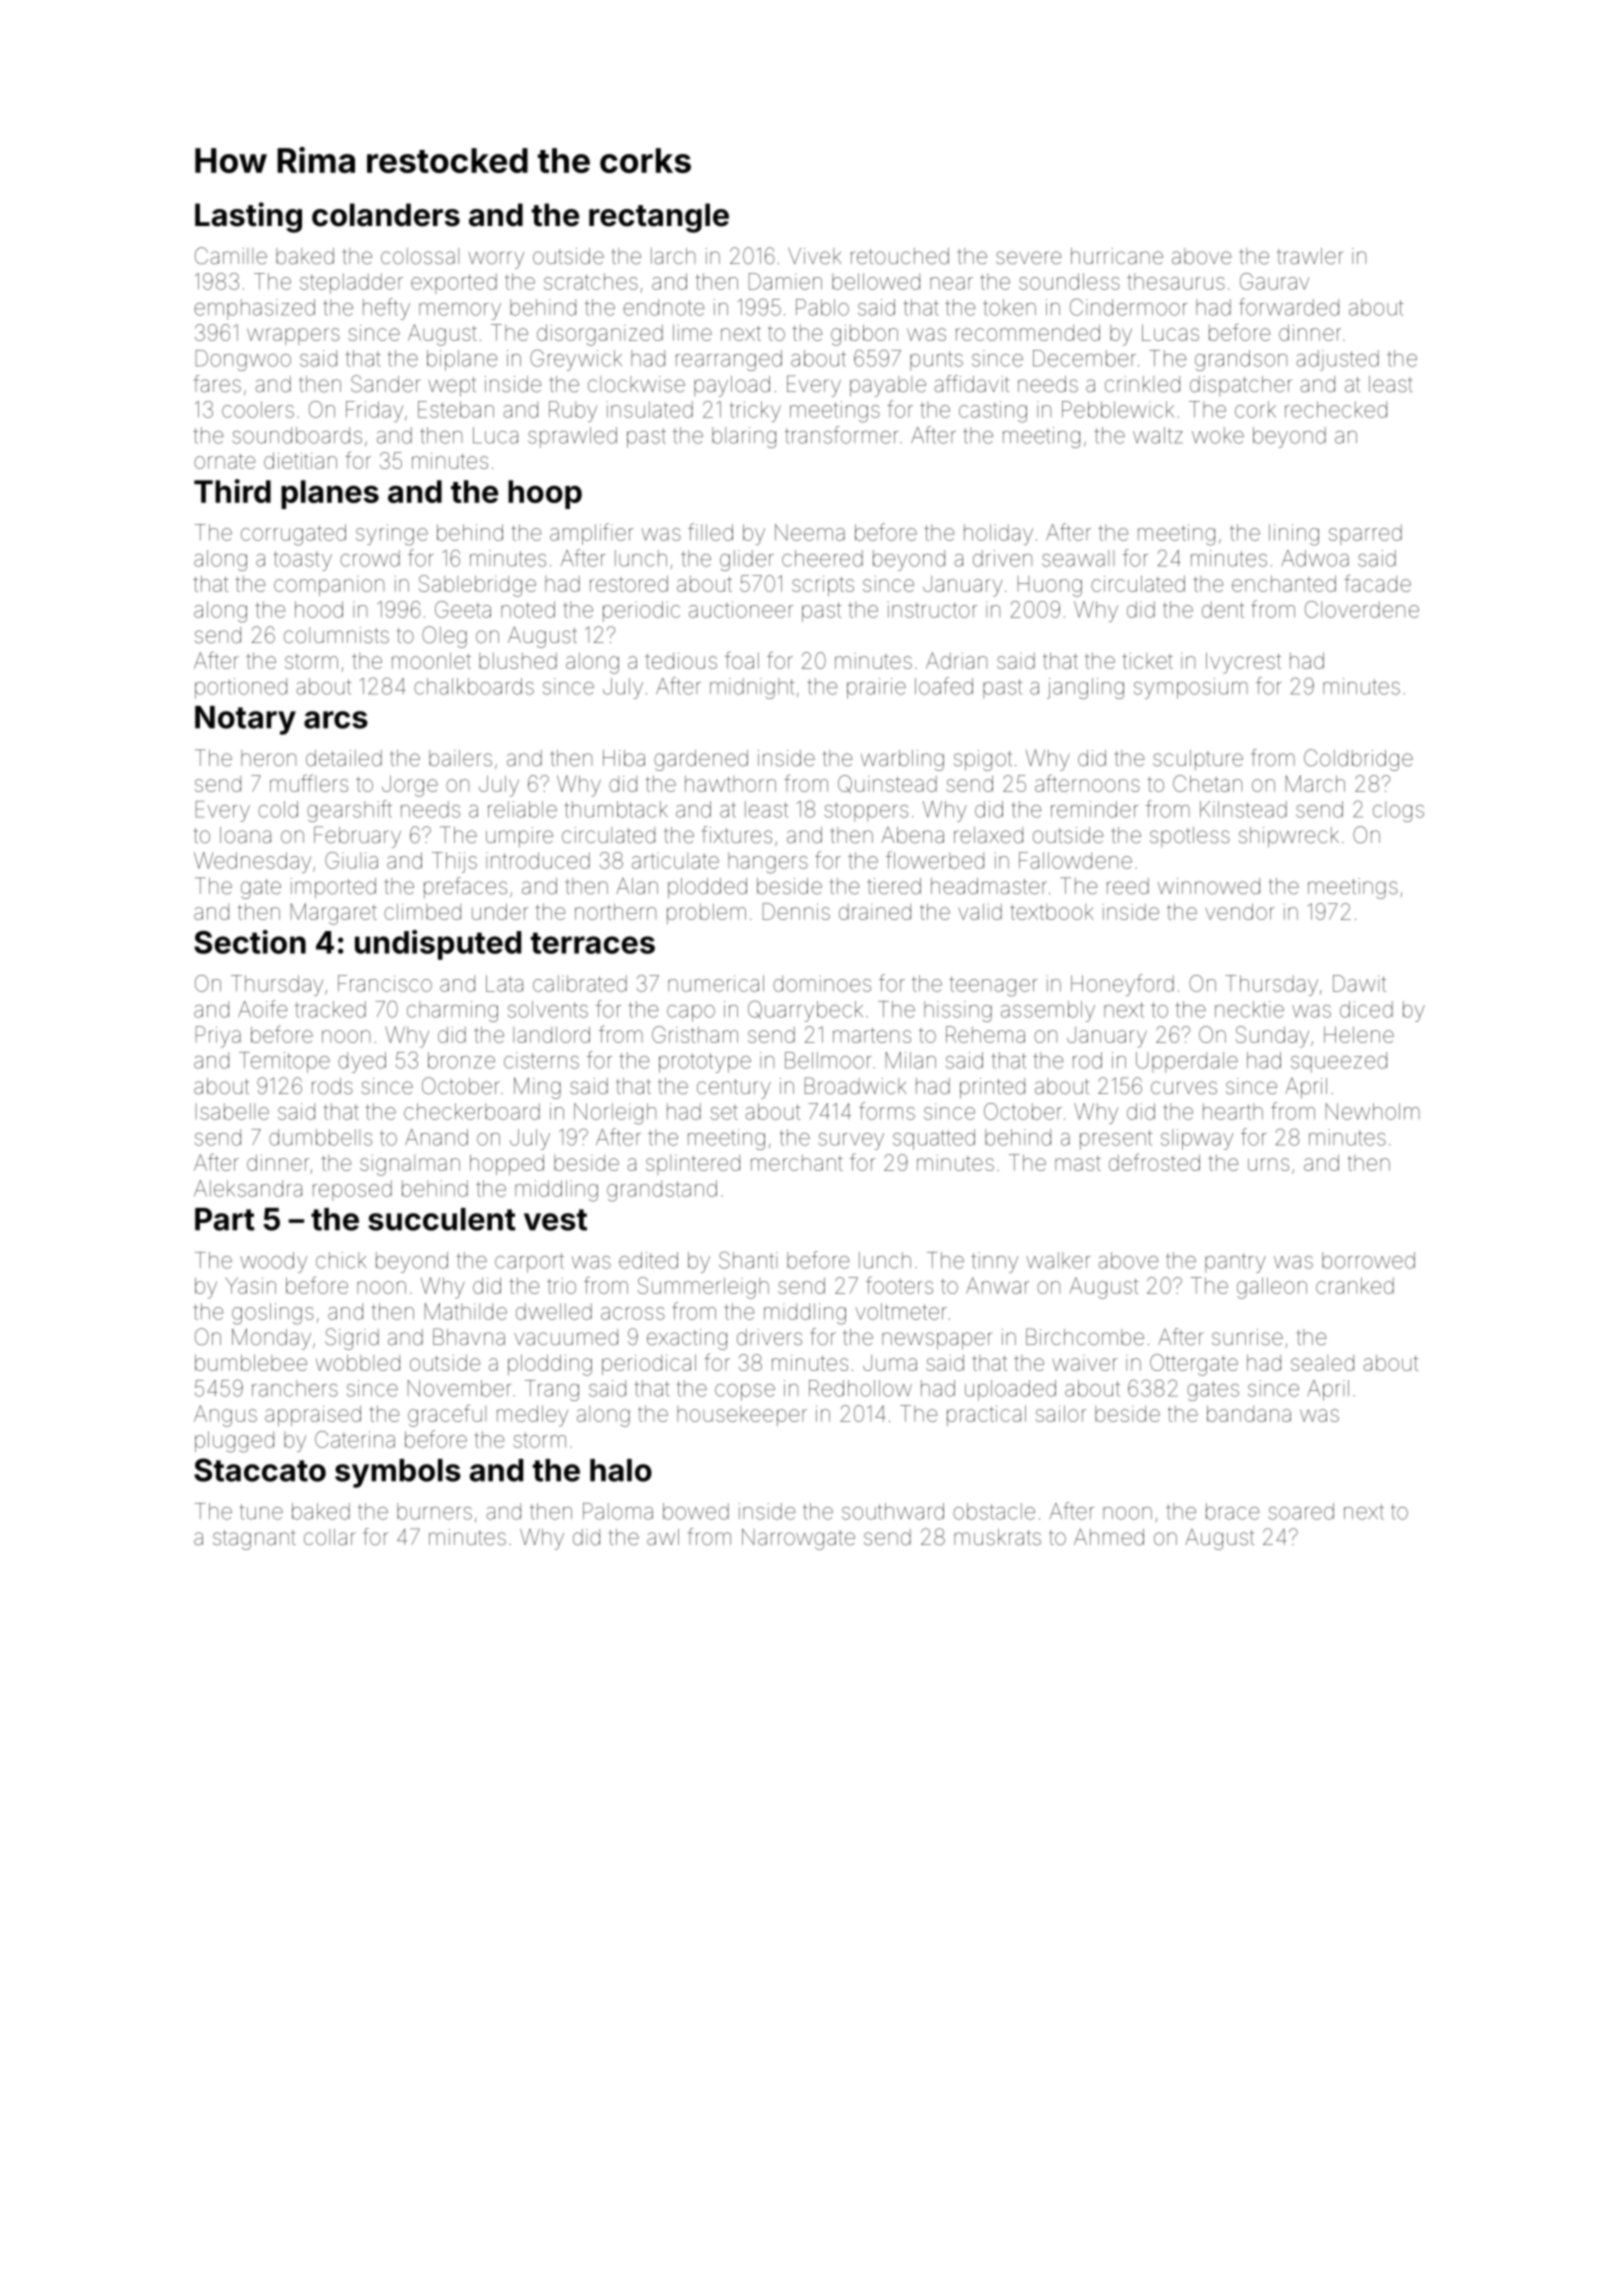  What do you see at coordinates (1355, 1285) in the page?
I see `cranked` at bounding box center [1355, 1285].
